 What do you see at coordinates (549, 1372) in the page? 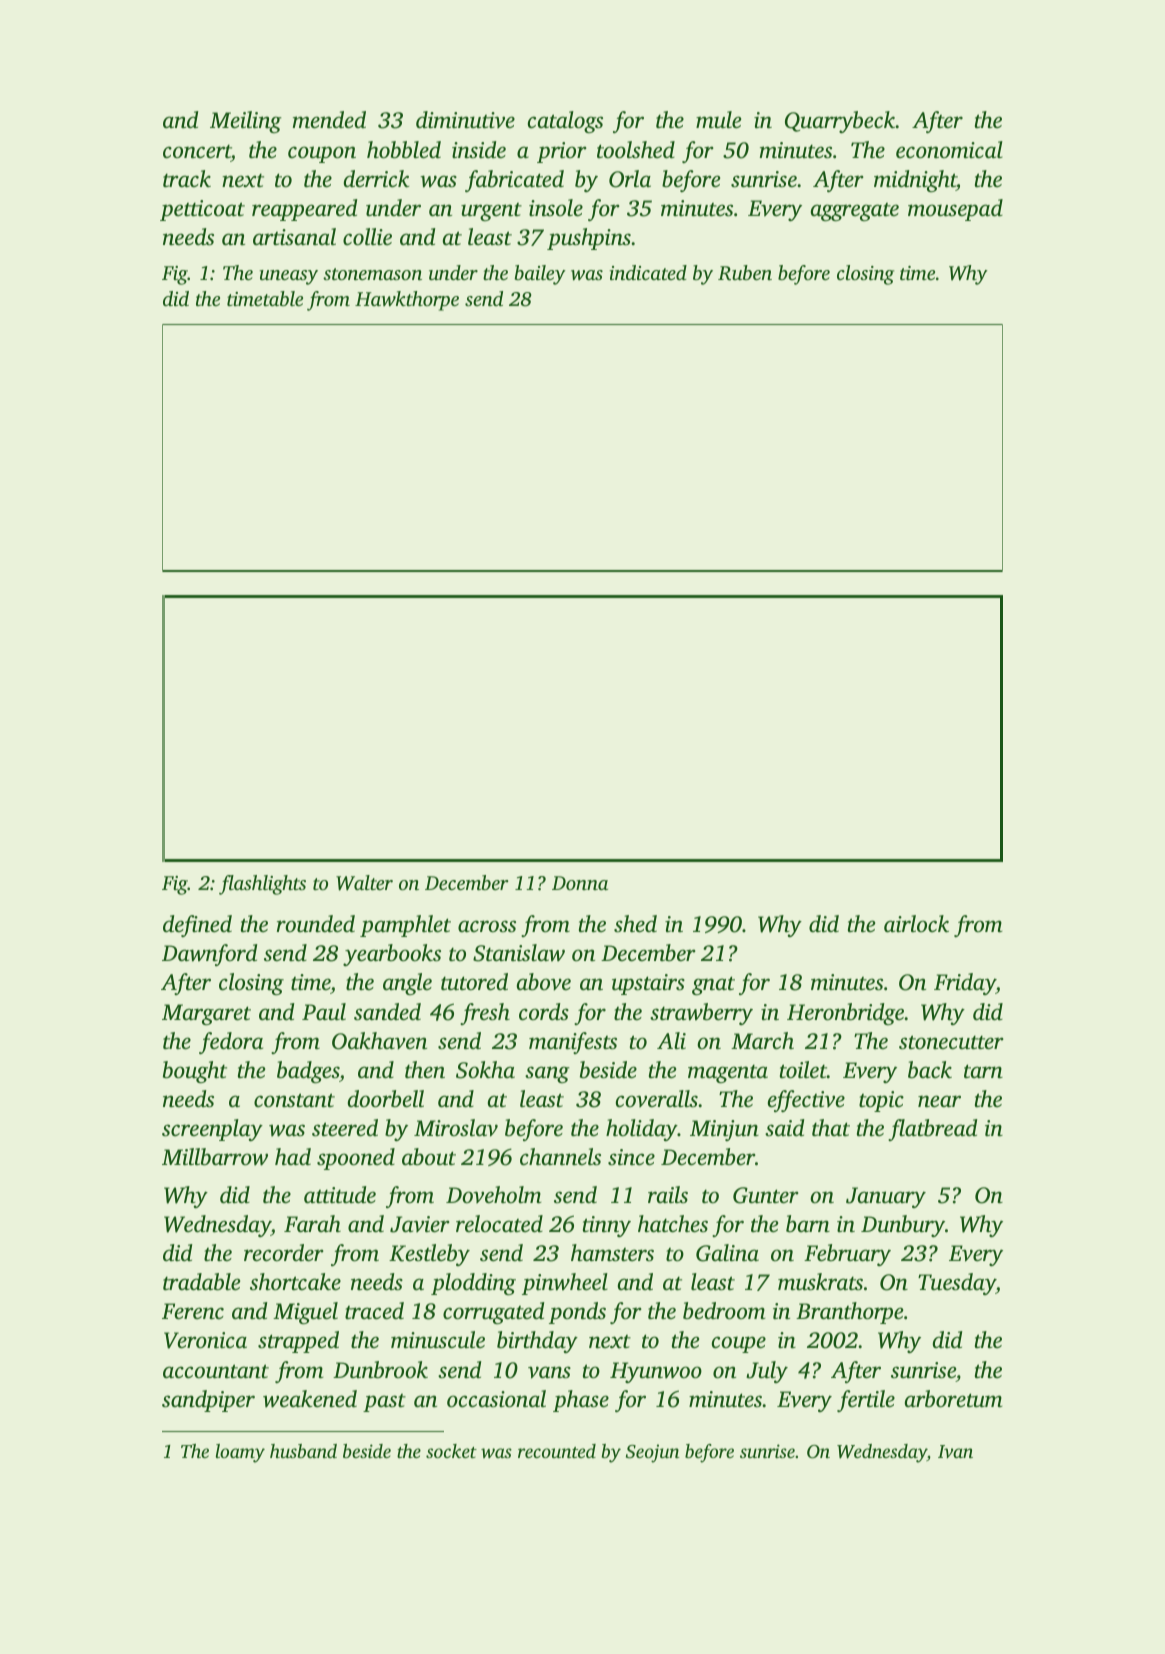
I see `vans` at bounding box center [549, 1372].
